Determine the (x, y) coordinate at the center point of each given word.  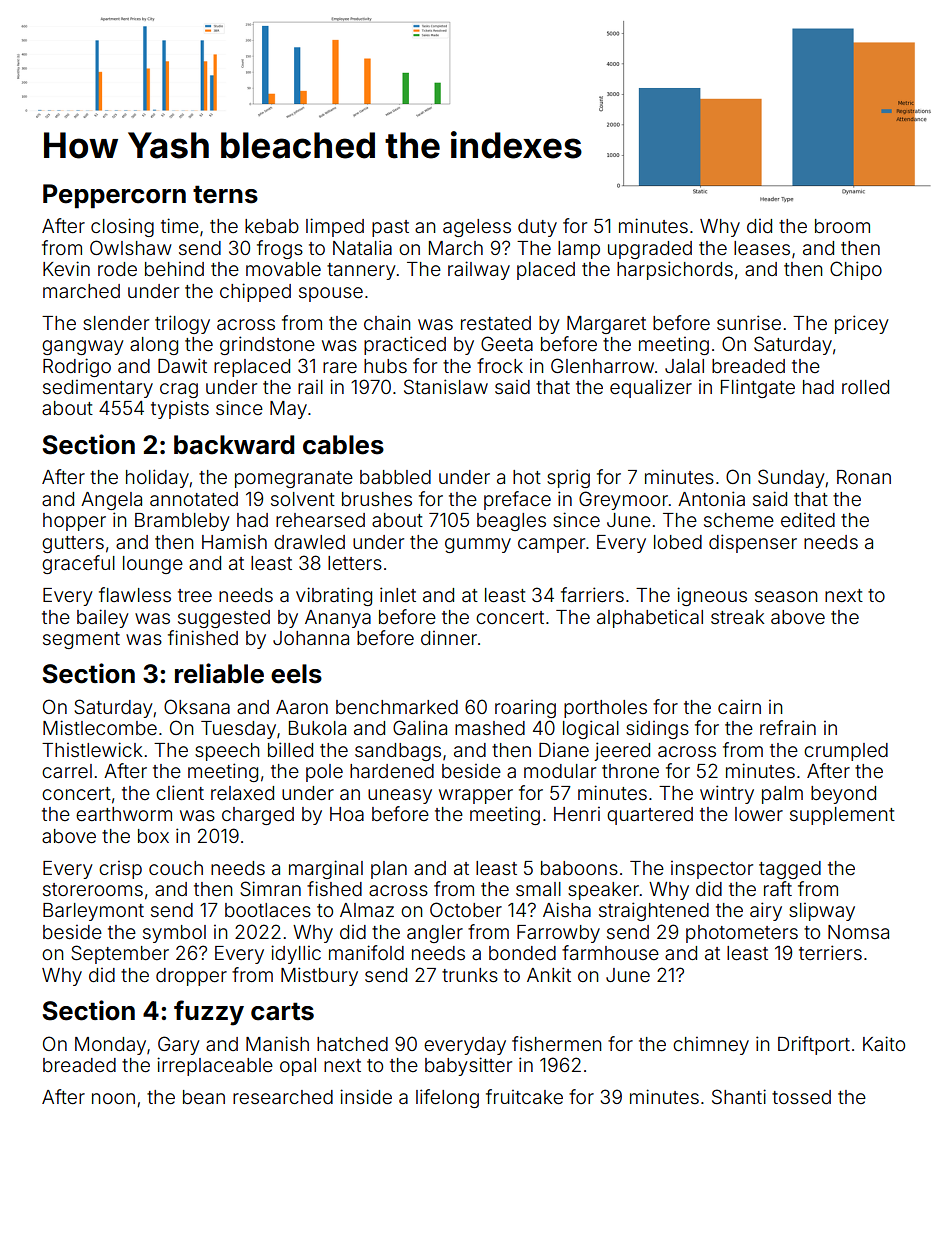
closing (122, 227)
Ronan (864, 477)
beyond (843, 795)
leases (762, 248)
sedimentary (98, 389)
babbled (395, 477)
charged (258, 816)
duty (537, 228)
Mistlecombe (100, 727)
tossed (801, 1097)
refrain (788, 727)
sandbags (398, 752)
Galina (420, 727)
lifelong (447, 1098)
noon (113, 1098)
